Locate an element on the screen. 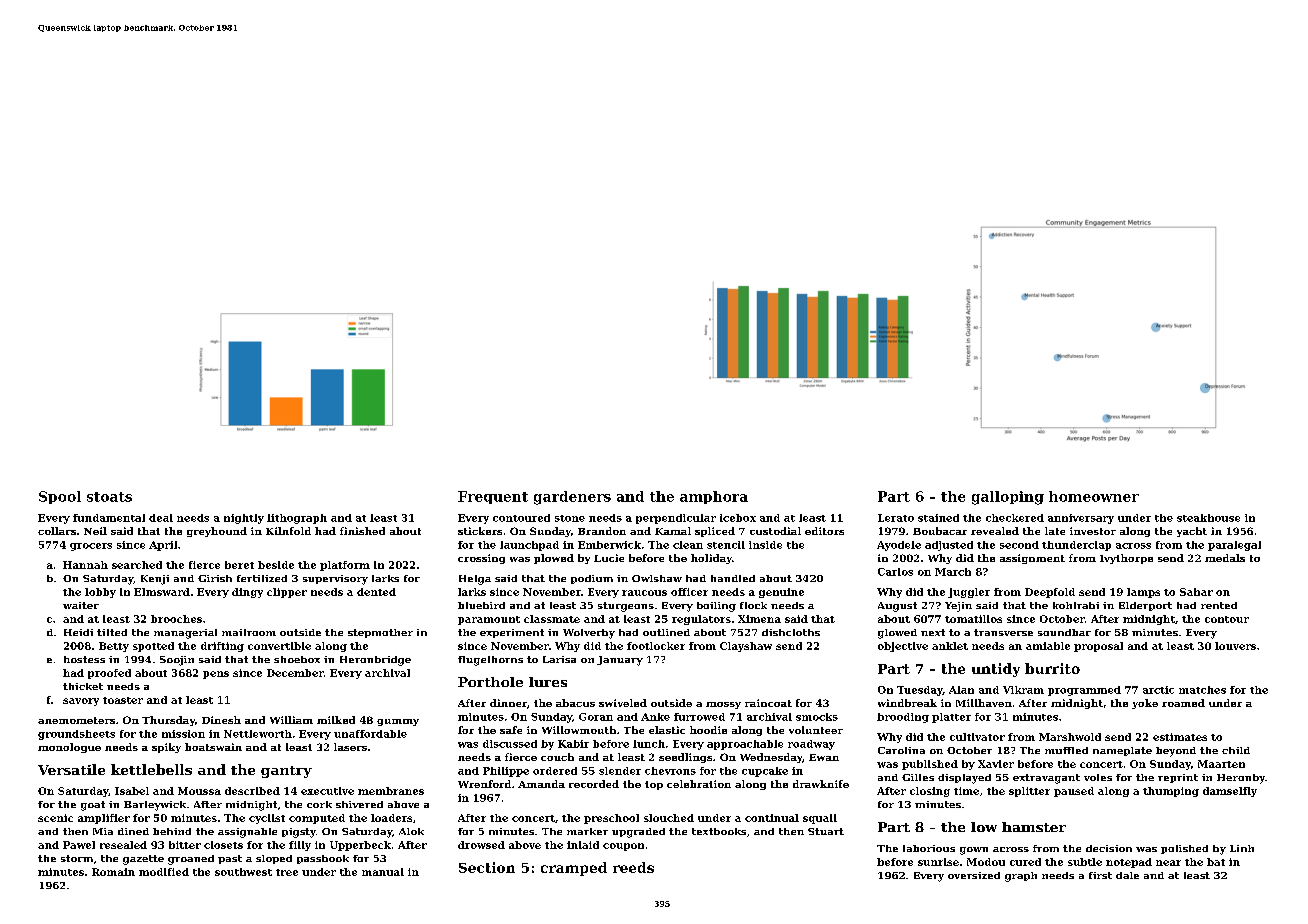 This screenshot has height=924, width=1308. stepmother is located at coordinates (380, 633).
